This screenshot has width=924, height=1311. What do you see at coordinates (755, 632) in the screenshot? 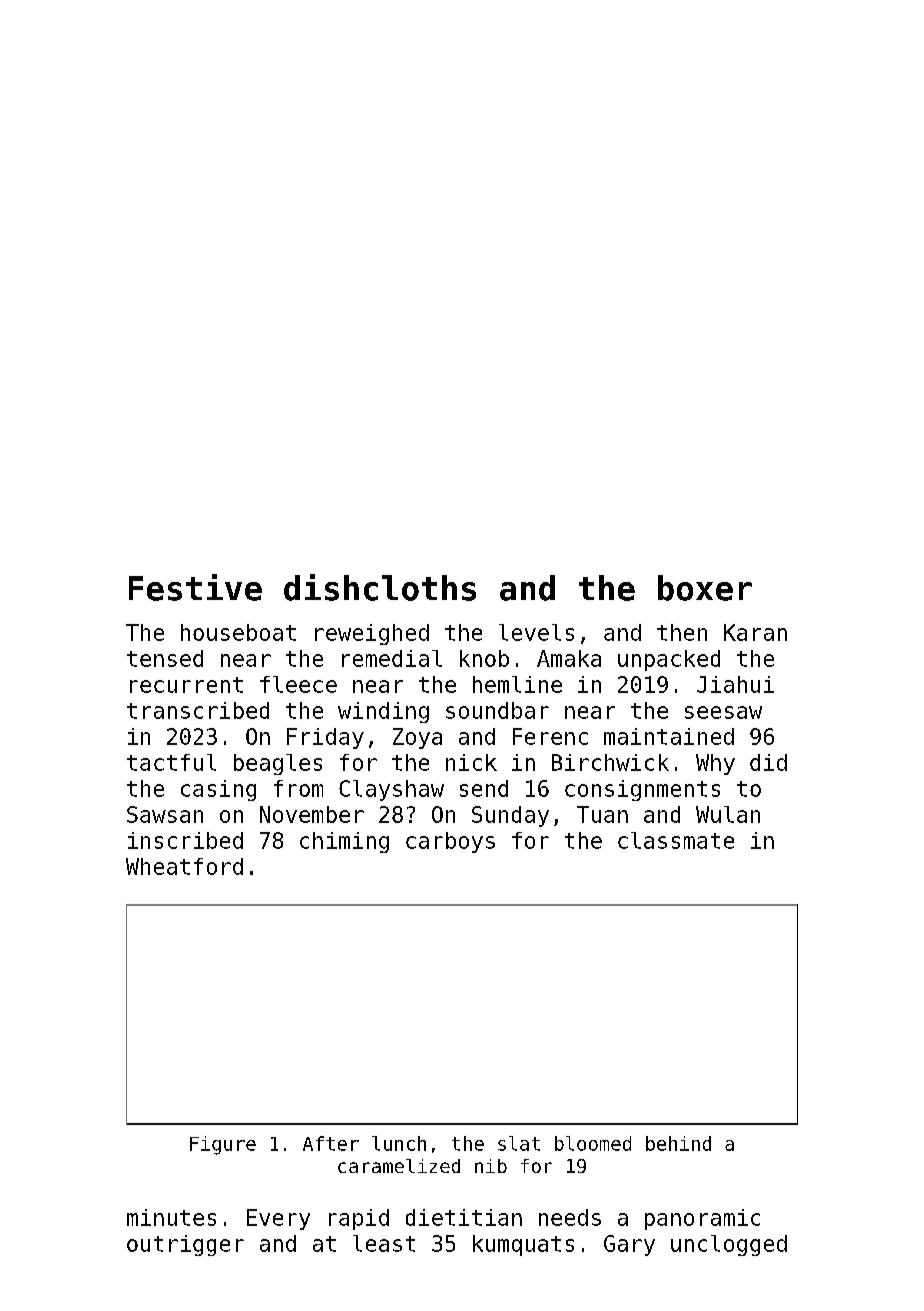
I see `Karan` at bounding box center [755, 632].
